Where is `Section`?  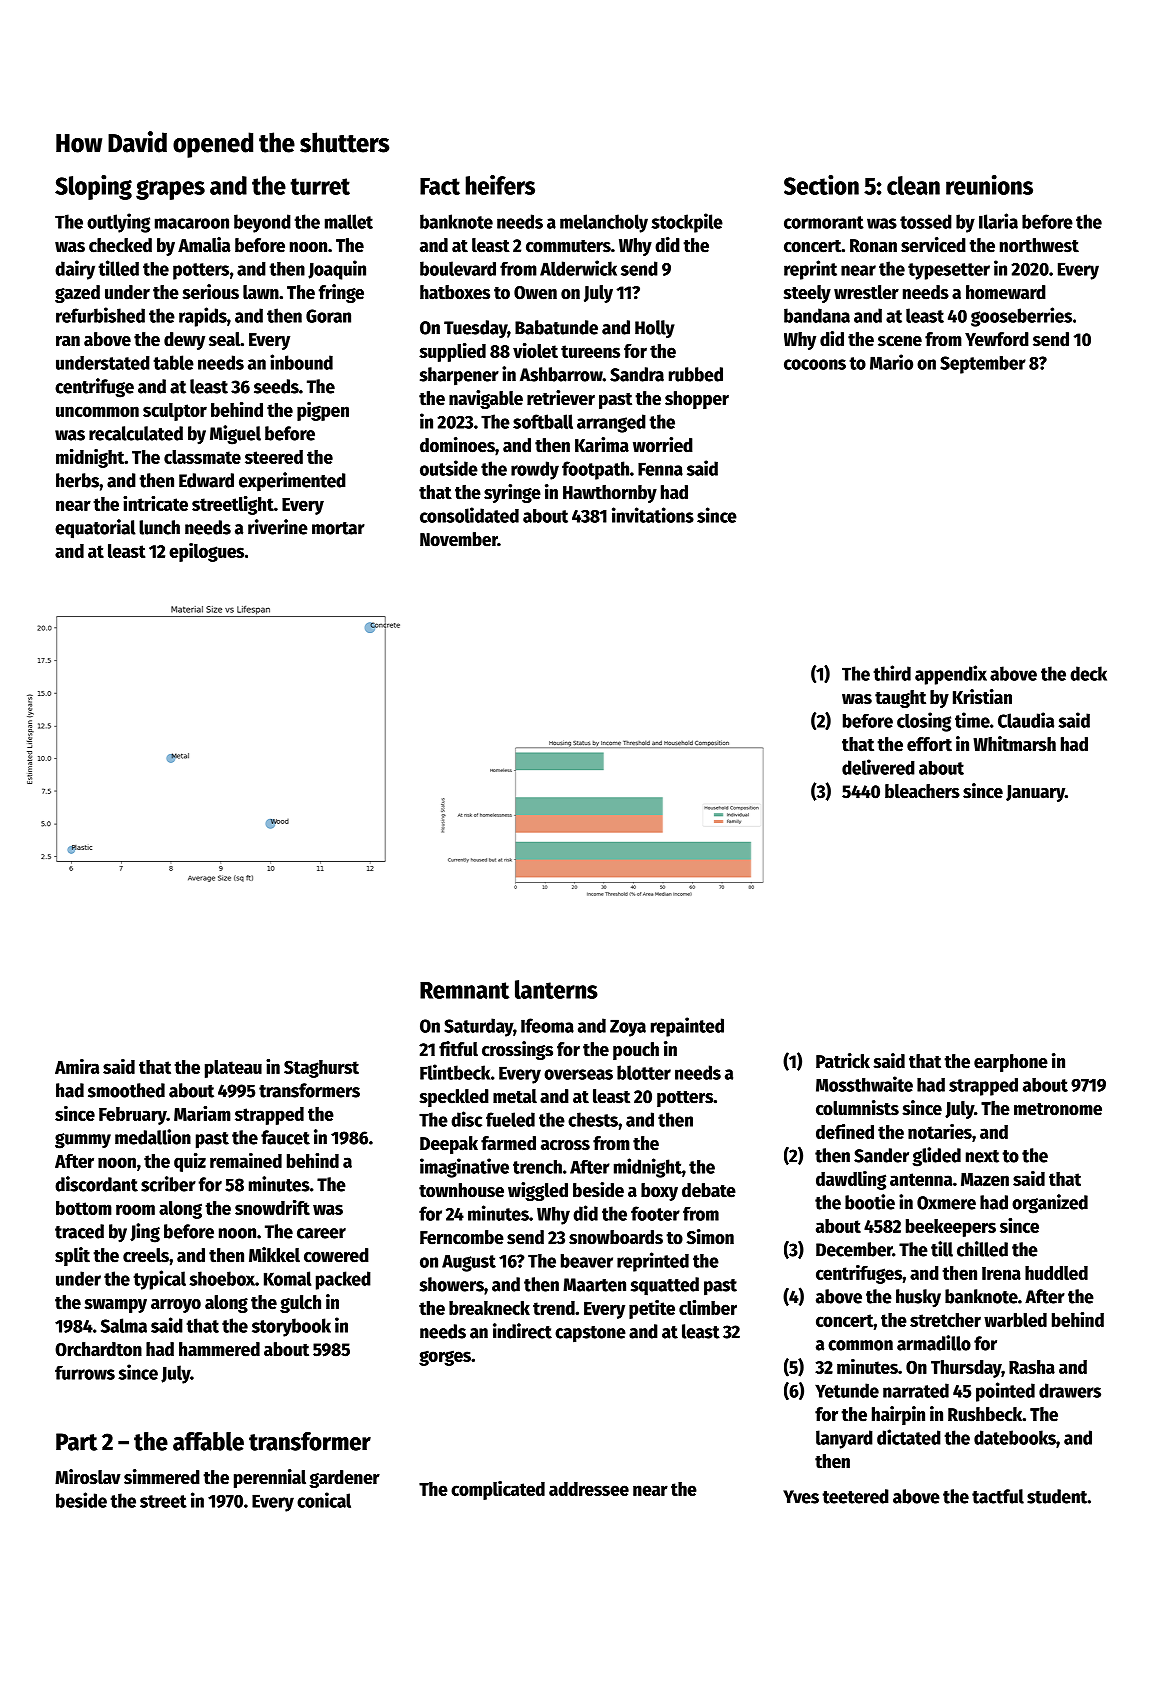 Section is located at coordinates (821, 185).
